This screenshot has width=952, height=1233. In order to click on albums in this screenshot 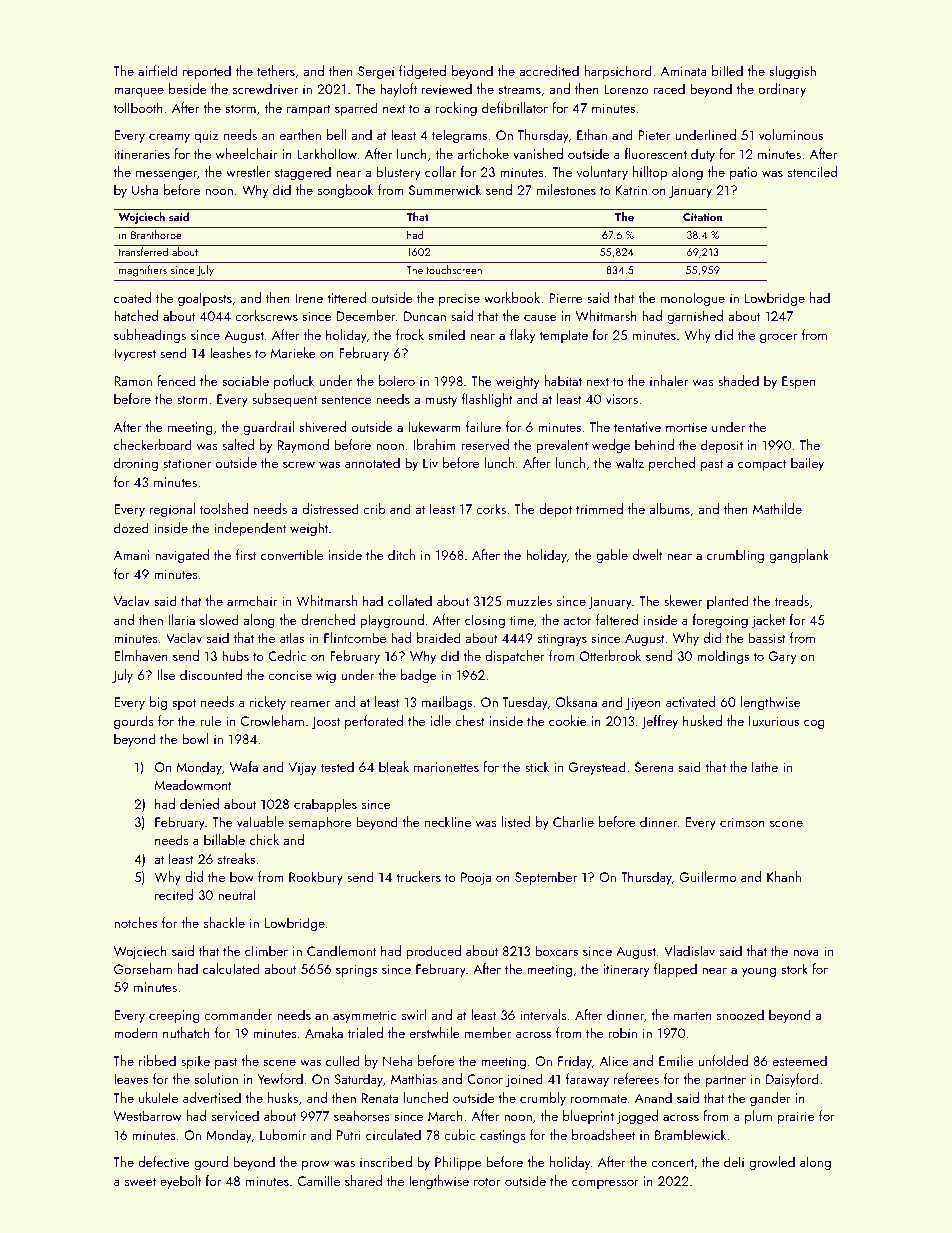, I will do `click(669, 508)`.
